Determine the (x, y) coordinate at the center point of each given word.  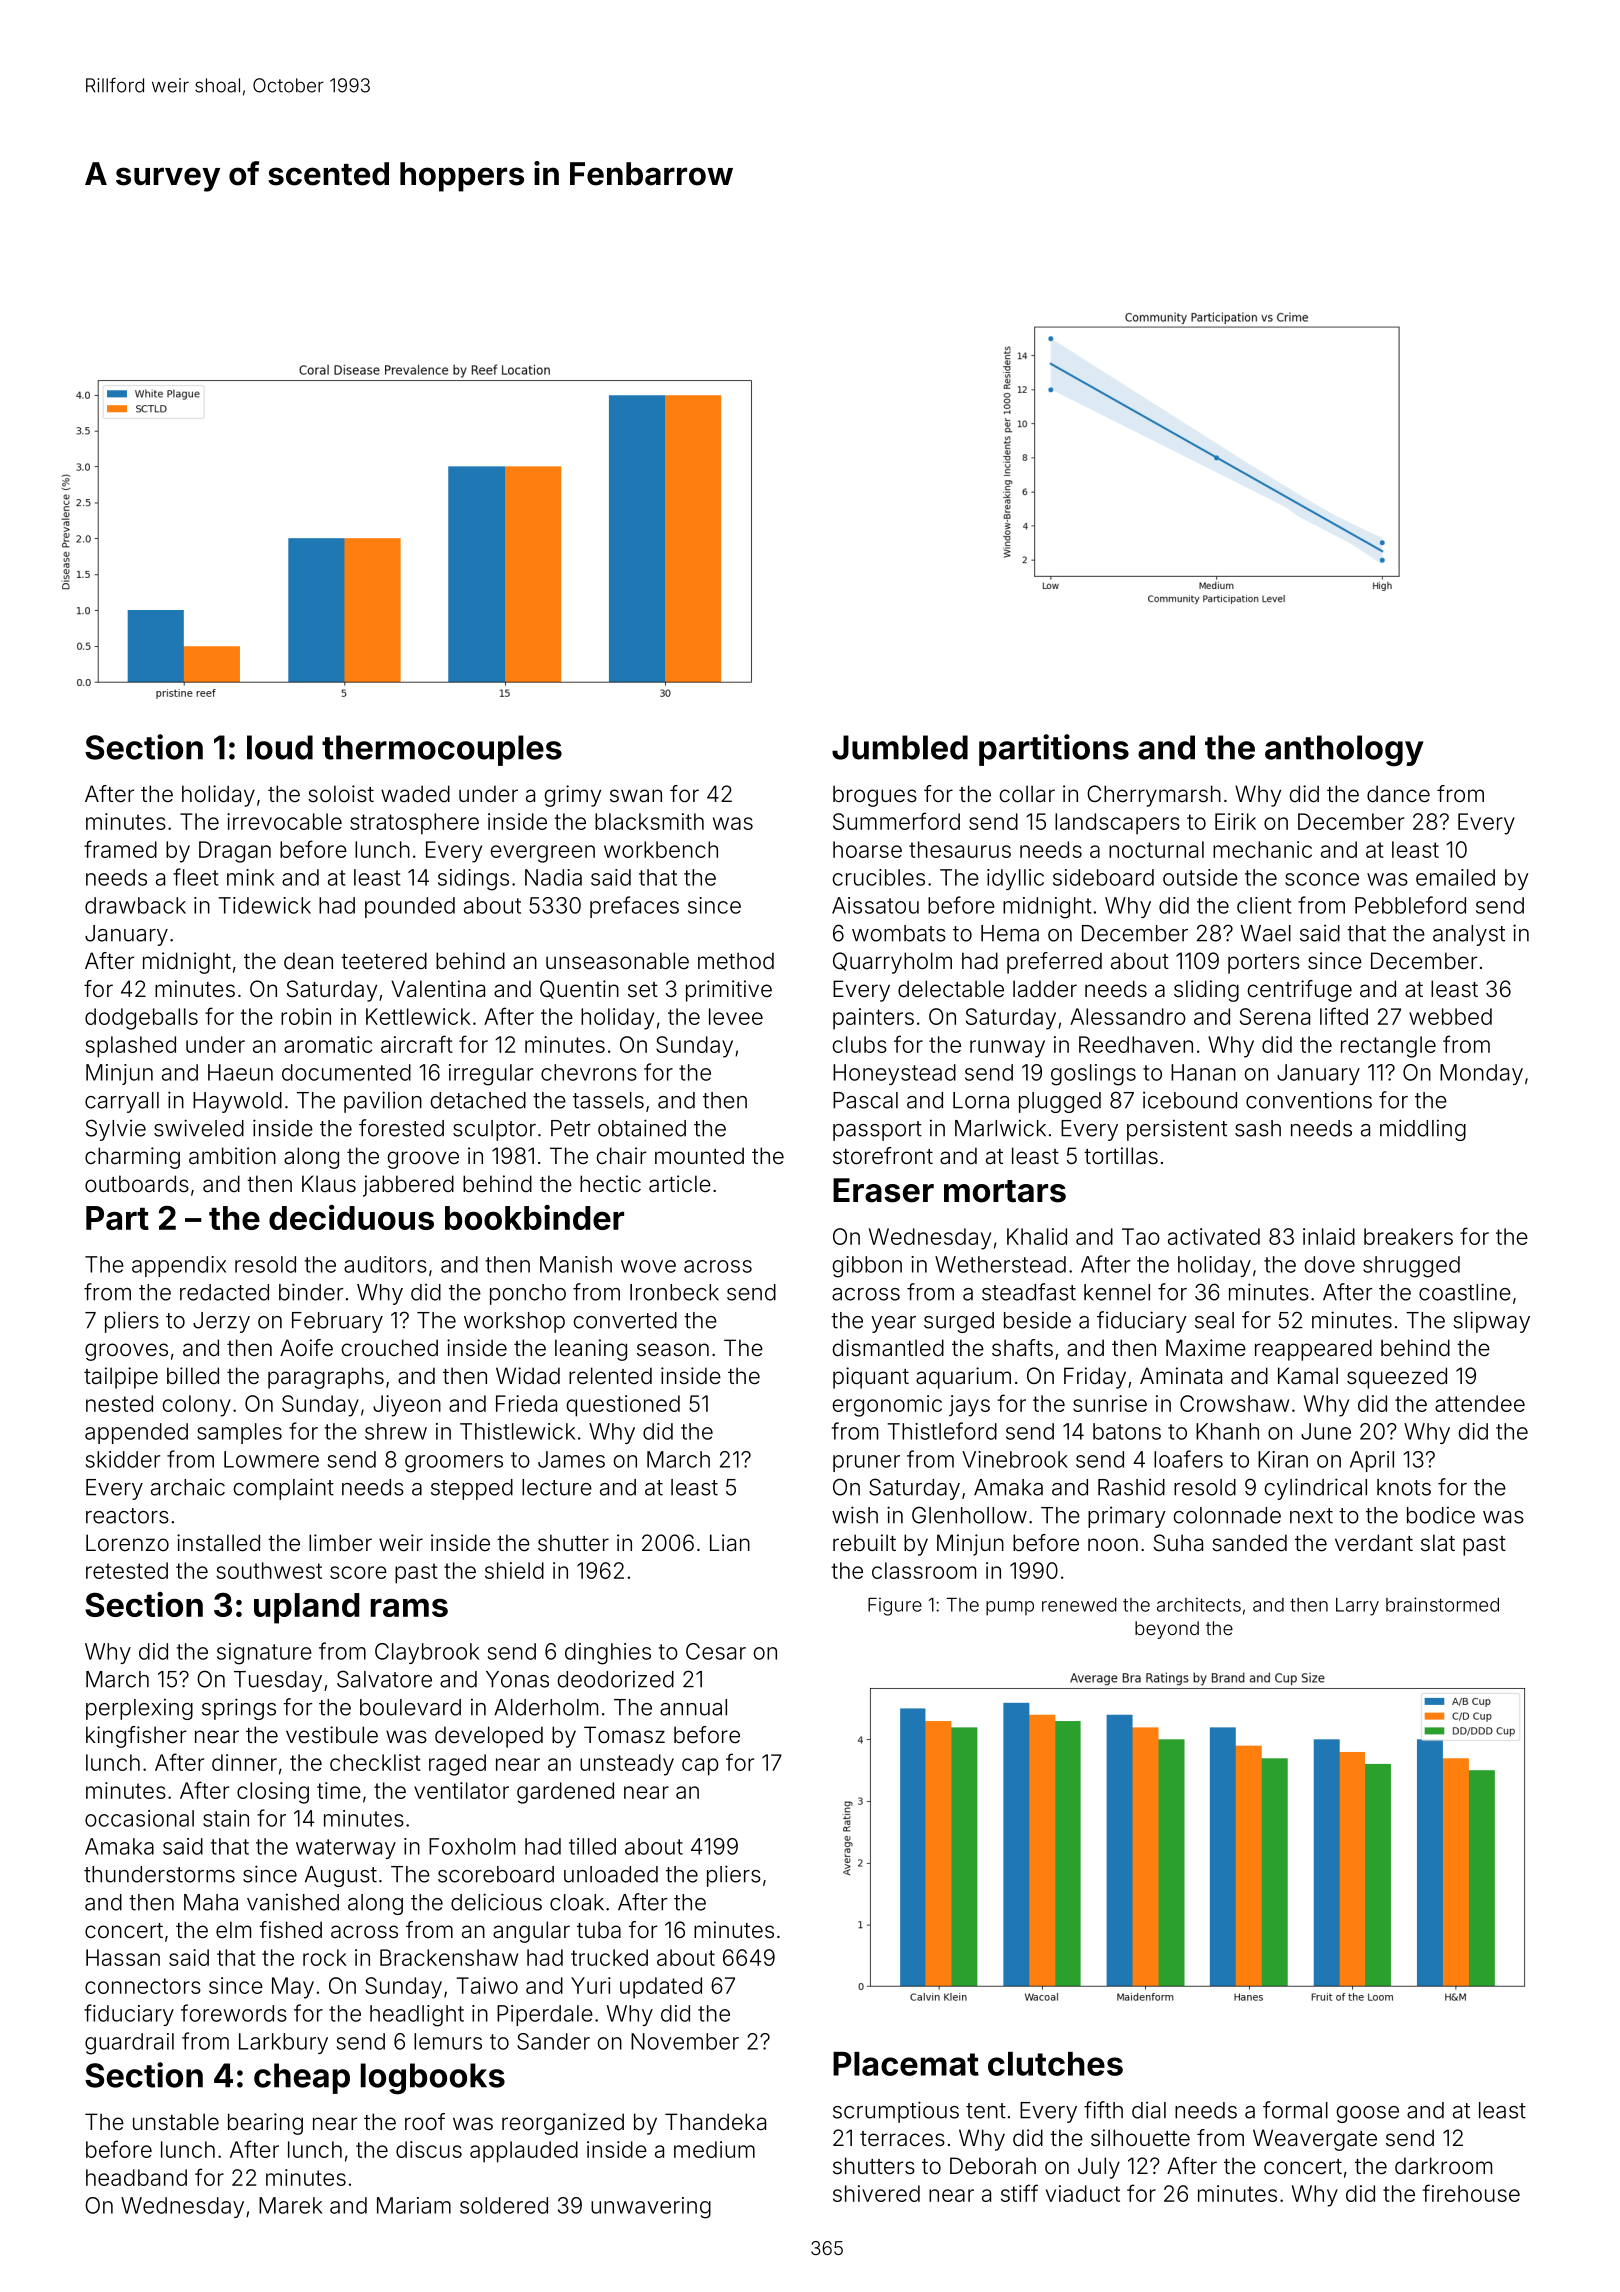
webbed (1450, 1016)
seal (1214, 1320)
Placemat (906, 2064)
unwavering (651, 2208)
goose (1367, 2114)
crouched (390, 1348)
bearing (265, 2124)
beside (1037, 1320)
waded (415, 794)
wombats (899, 933)
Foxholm (472, 1846)
